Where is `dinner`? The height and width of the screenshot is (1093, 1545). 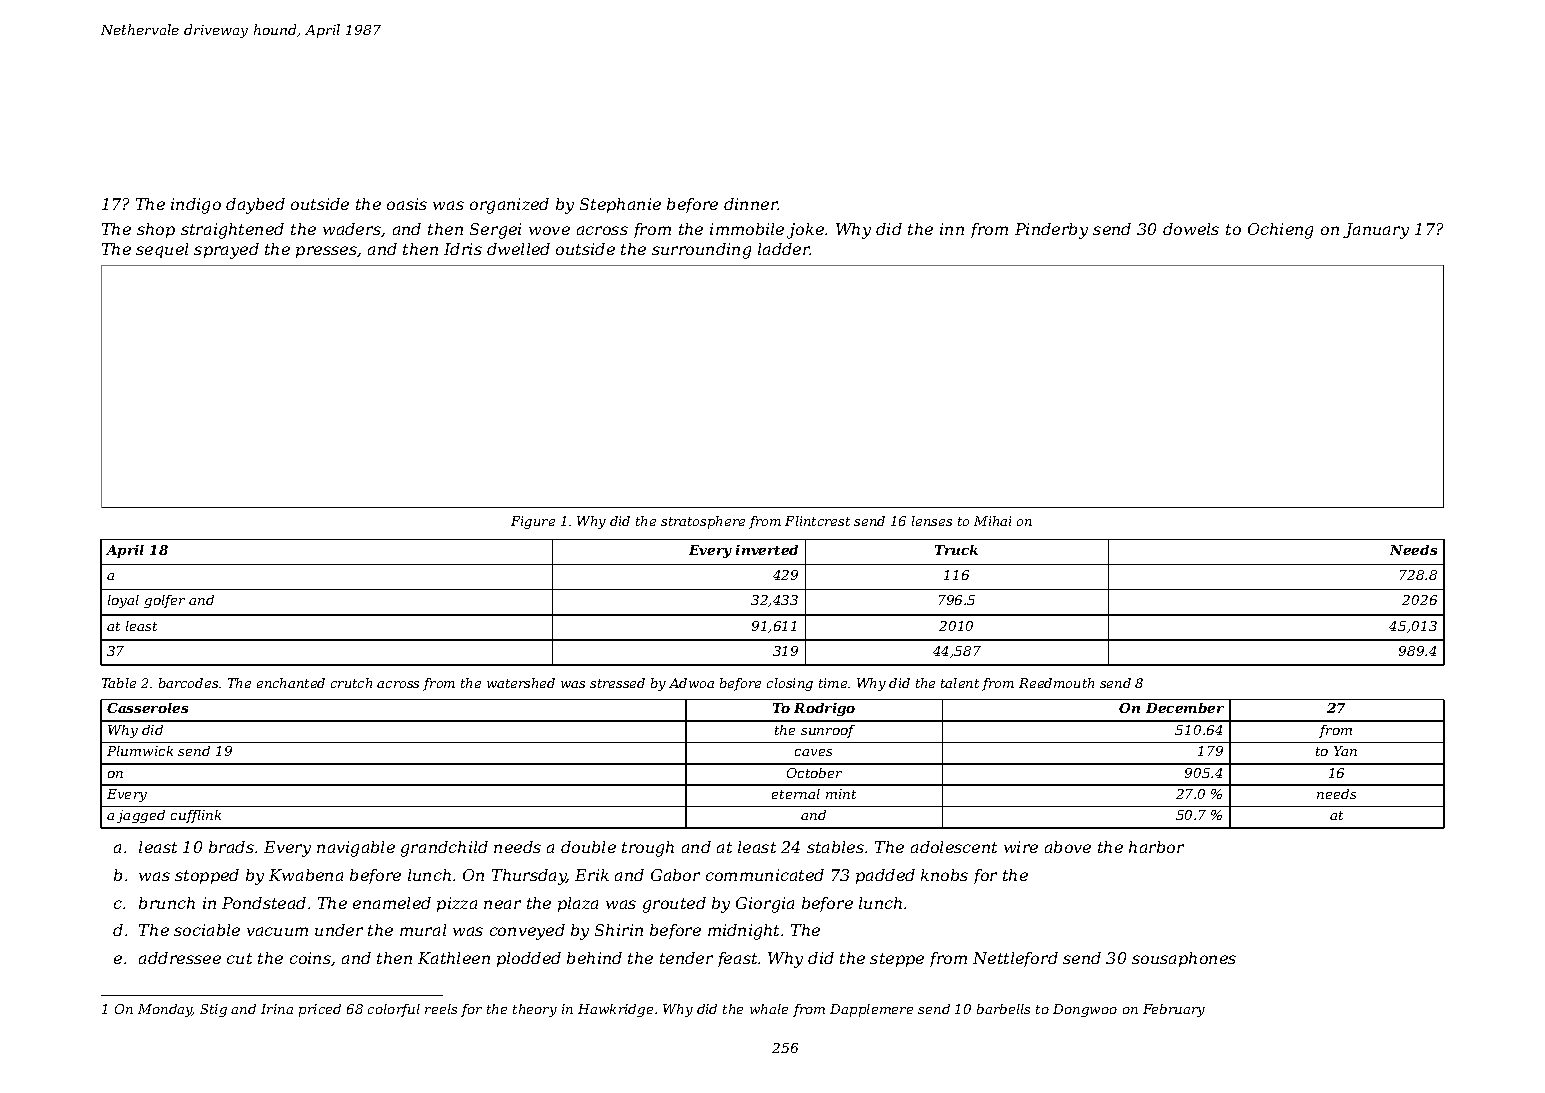
dinner is located at coordinates (751, 204).
